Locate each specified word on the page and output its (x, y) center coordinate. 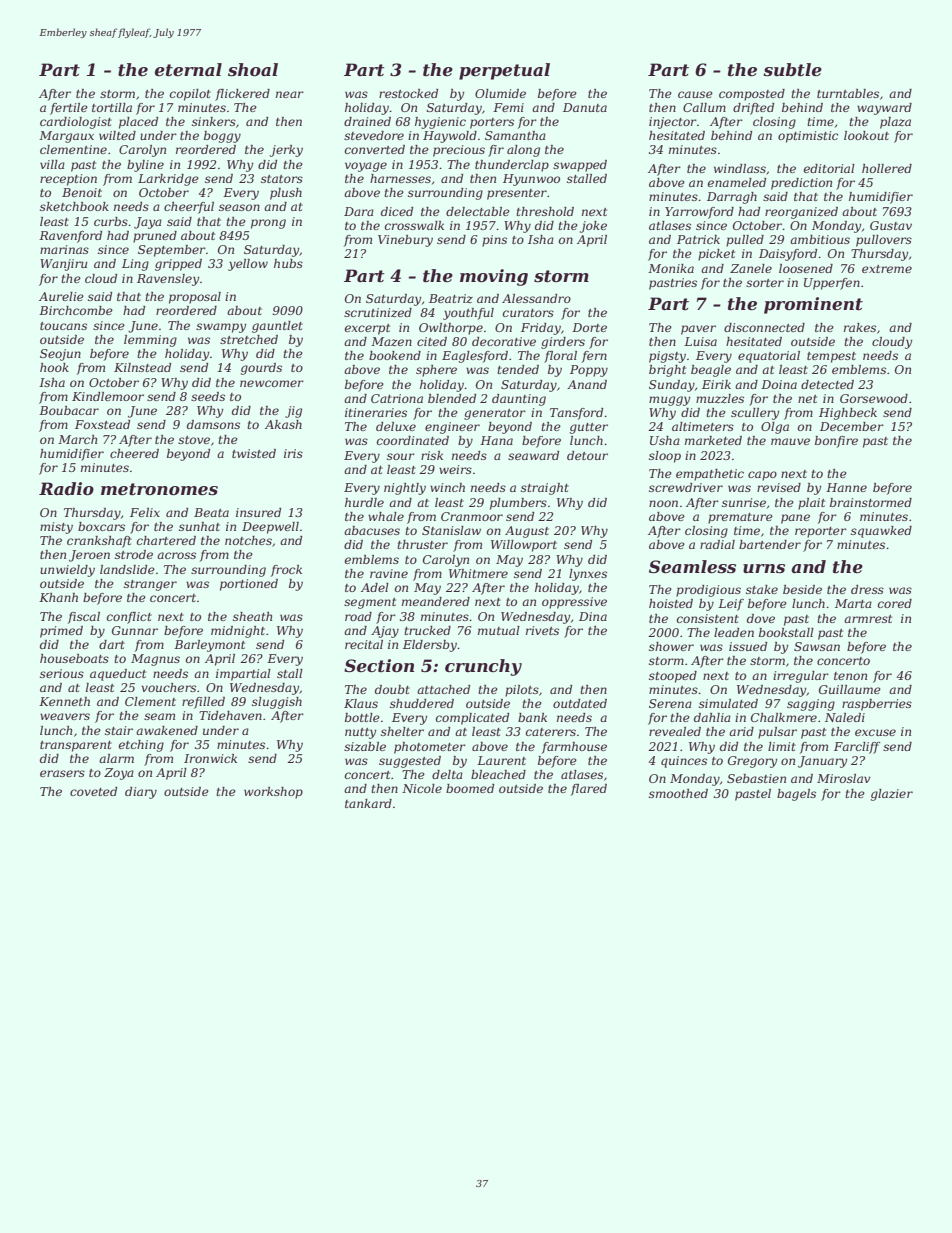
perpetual (504, 71)
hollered (887, 168)
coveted (93, 791)
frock (286, 571)
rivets (542, 630)
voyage (366, 167)
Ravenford (70, 237)
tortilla (112, 107)
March (77, 439)
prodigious (708, 591)
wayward (884, 109)
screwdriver (686, 487)
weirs (455, 469)
